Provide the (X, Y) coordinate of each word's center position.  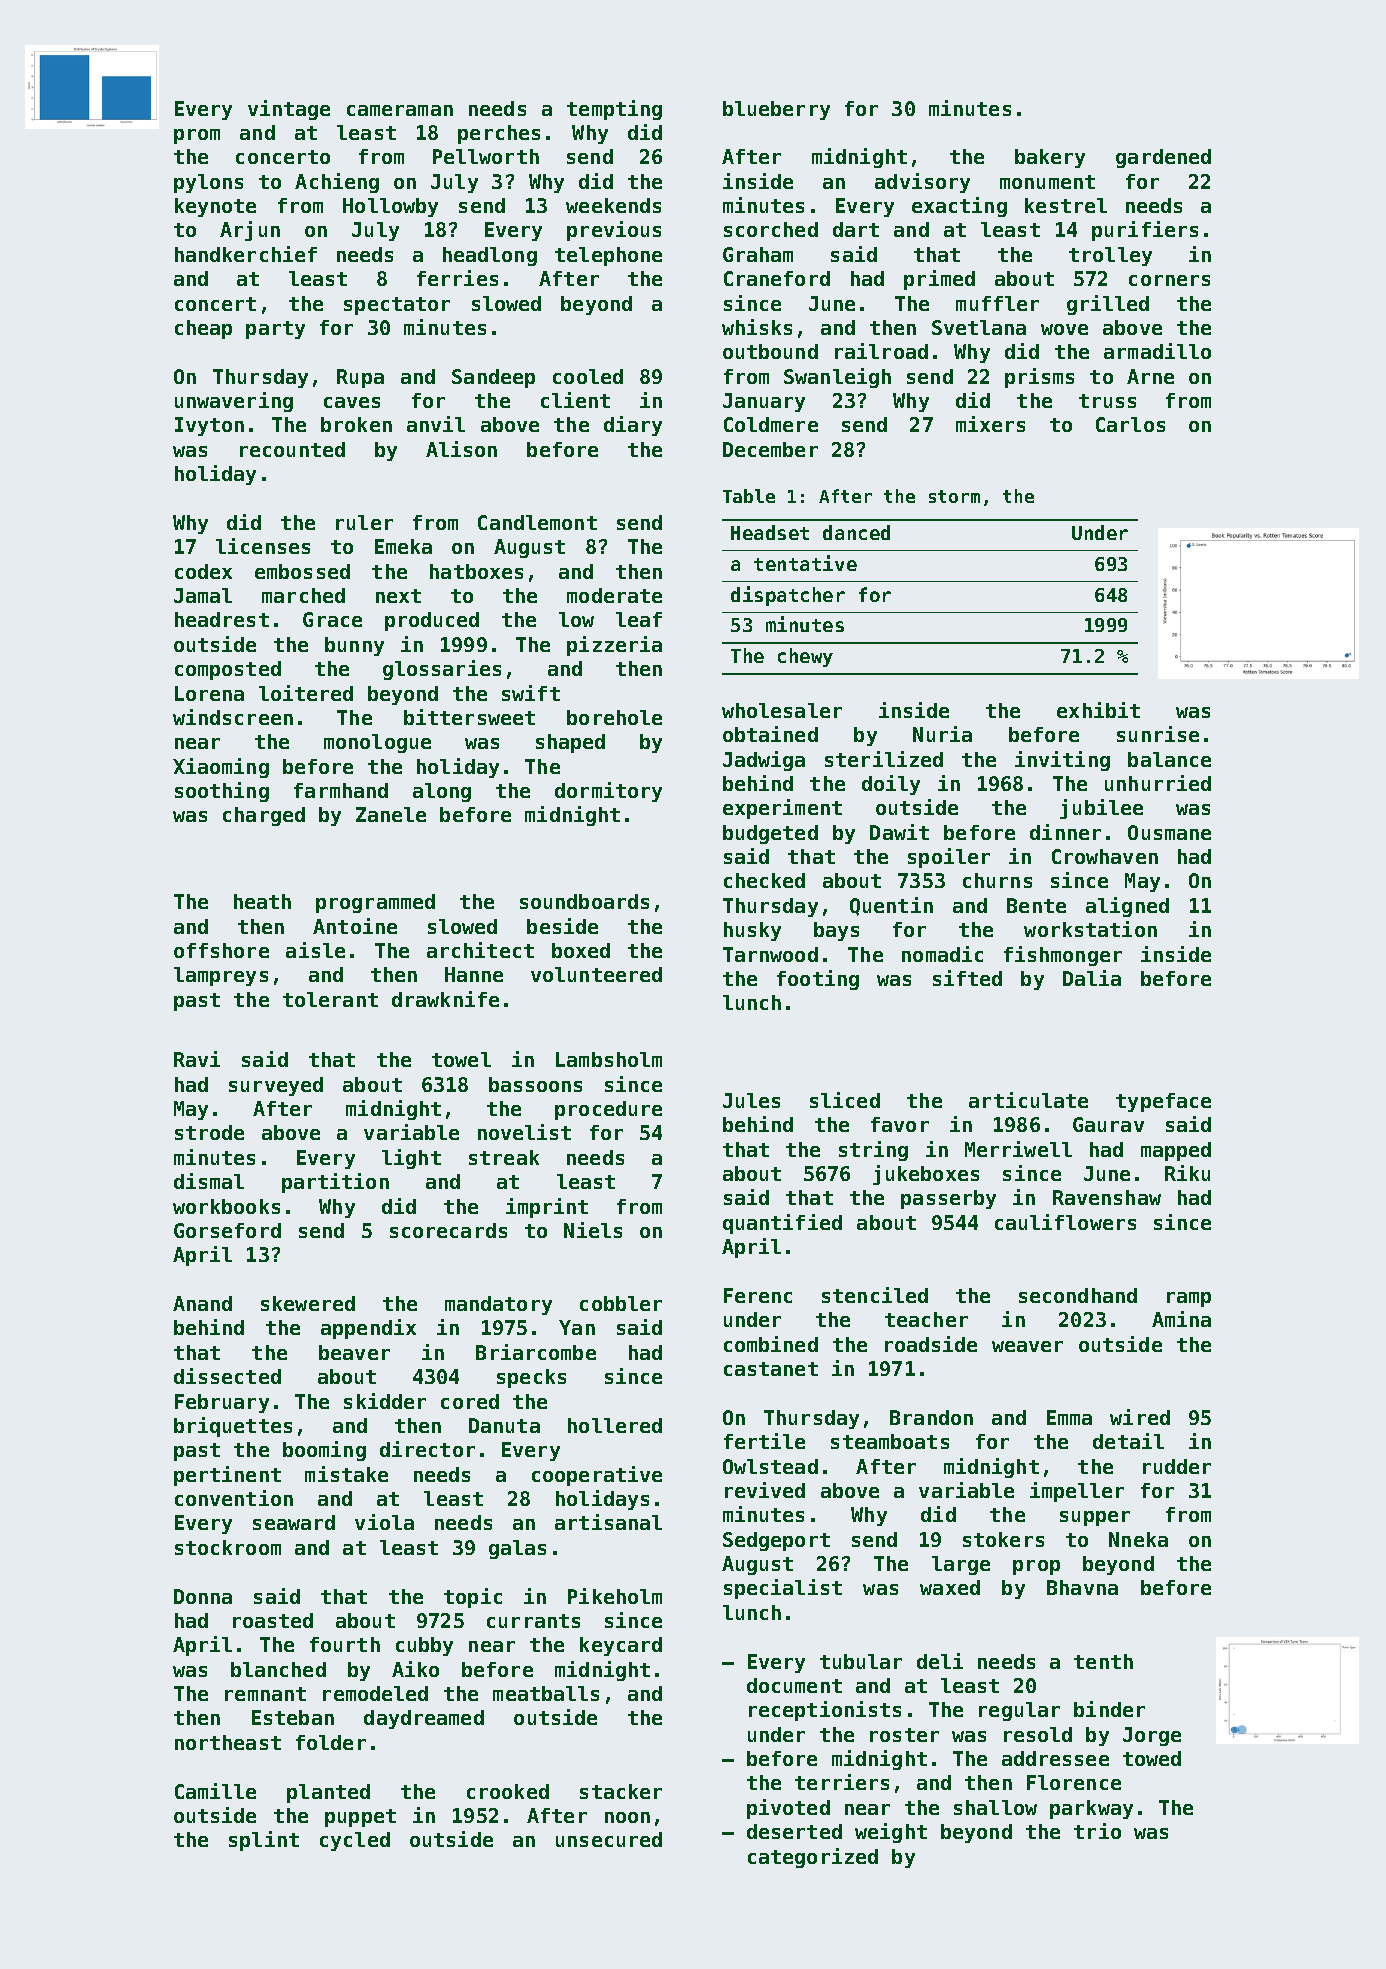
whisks (757, 327)
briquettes (233, 1427)
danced (856, 532)
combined (771, 1344)
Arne (1150, 376)
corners (1169, 280)
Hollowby (390, 207)
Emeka (403, 546)
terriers (842, 1782)
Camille (215, 1791)
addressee (1055, 1758)
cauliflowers (1065, 1222)
